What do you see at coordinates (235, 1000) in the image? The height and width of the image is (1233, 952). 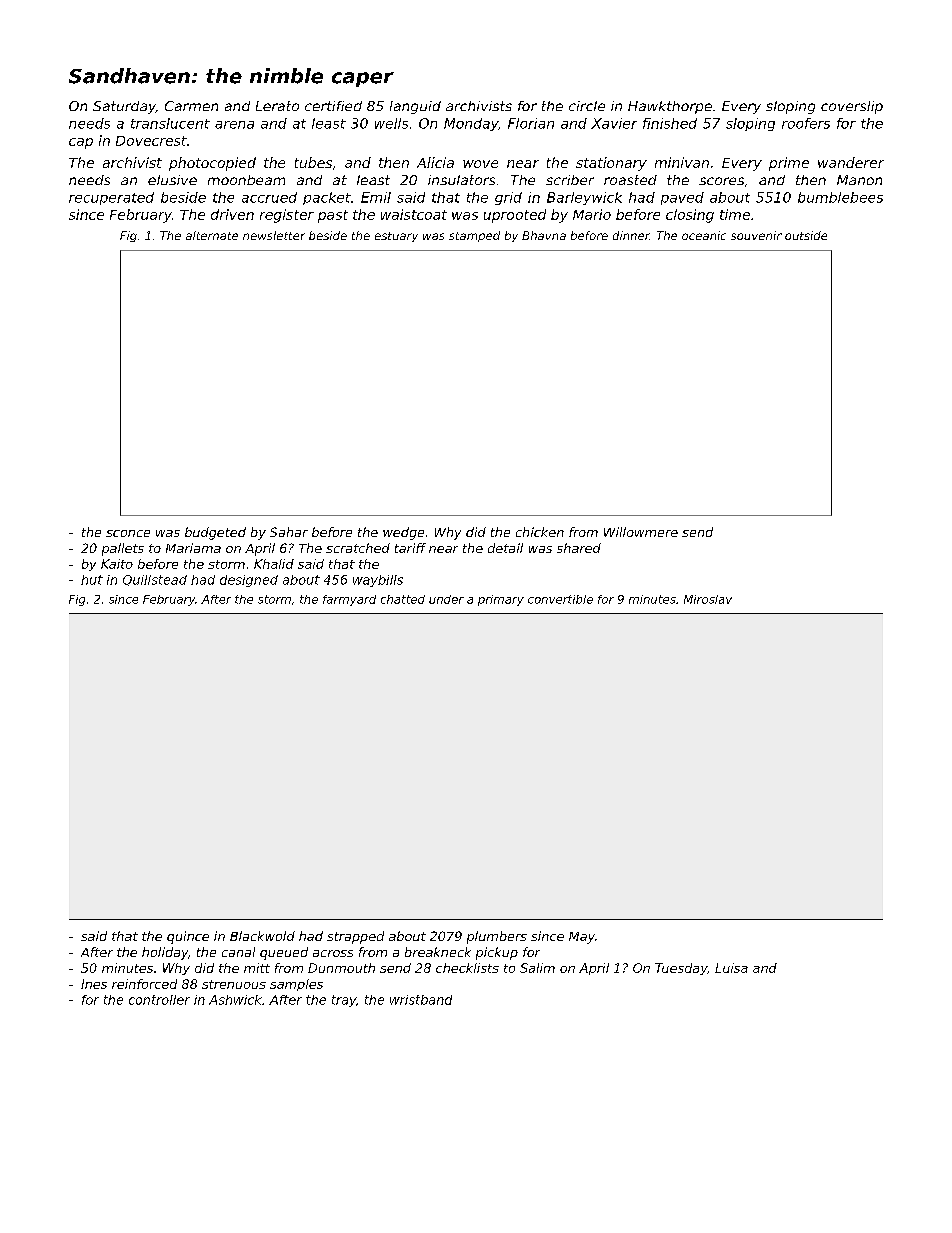 I see `Ashwick` at bounding box center [235, 1000].
